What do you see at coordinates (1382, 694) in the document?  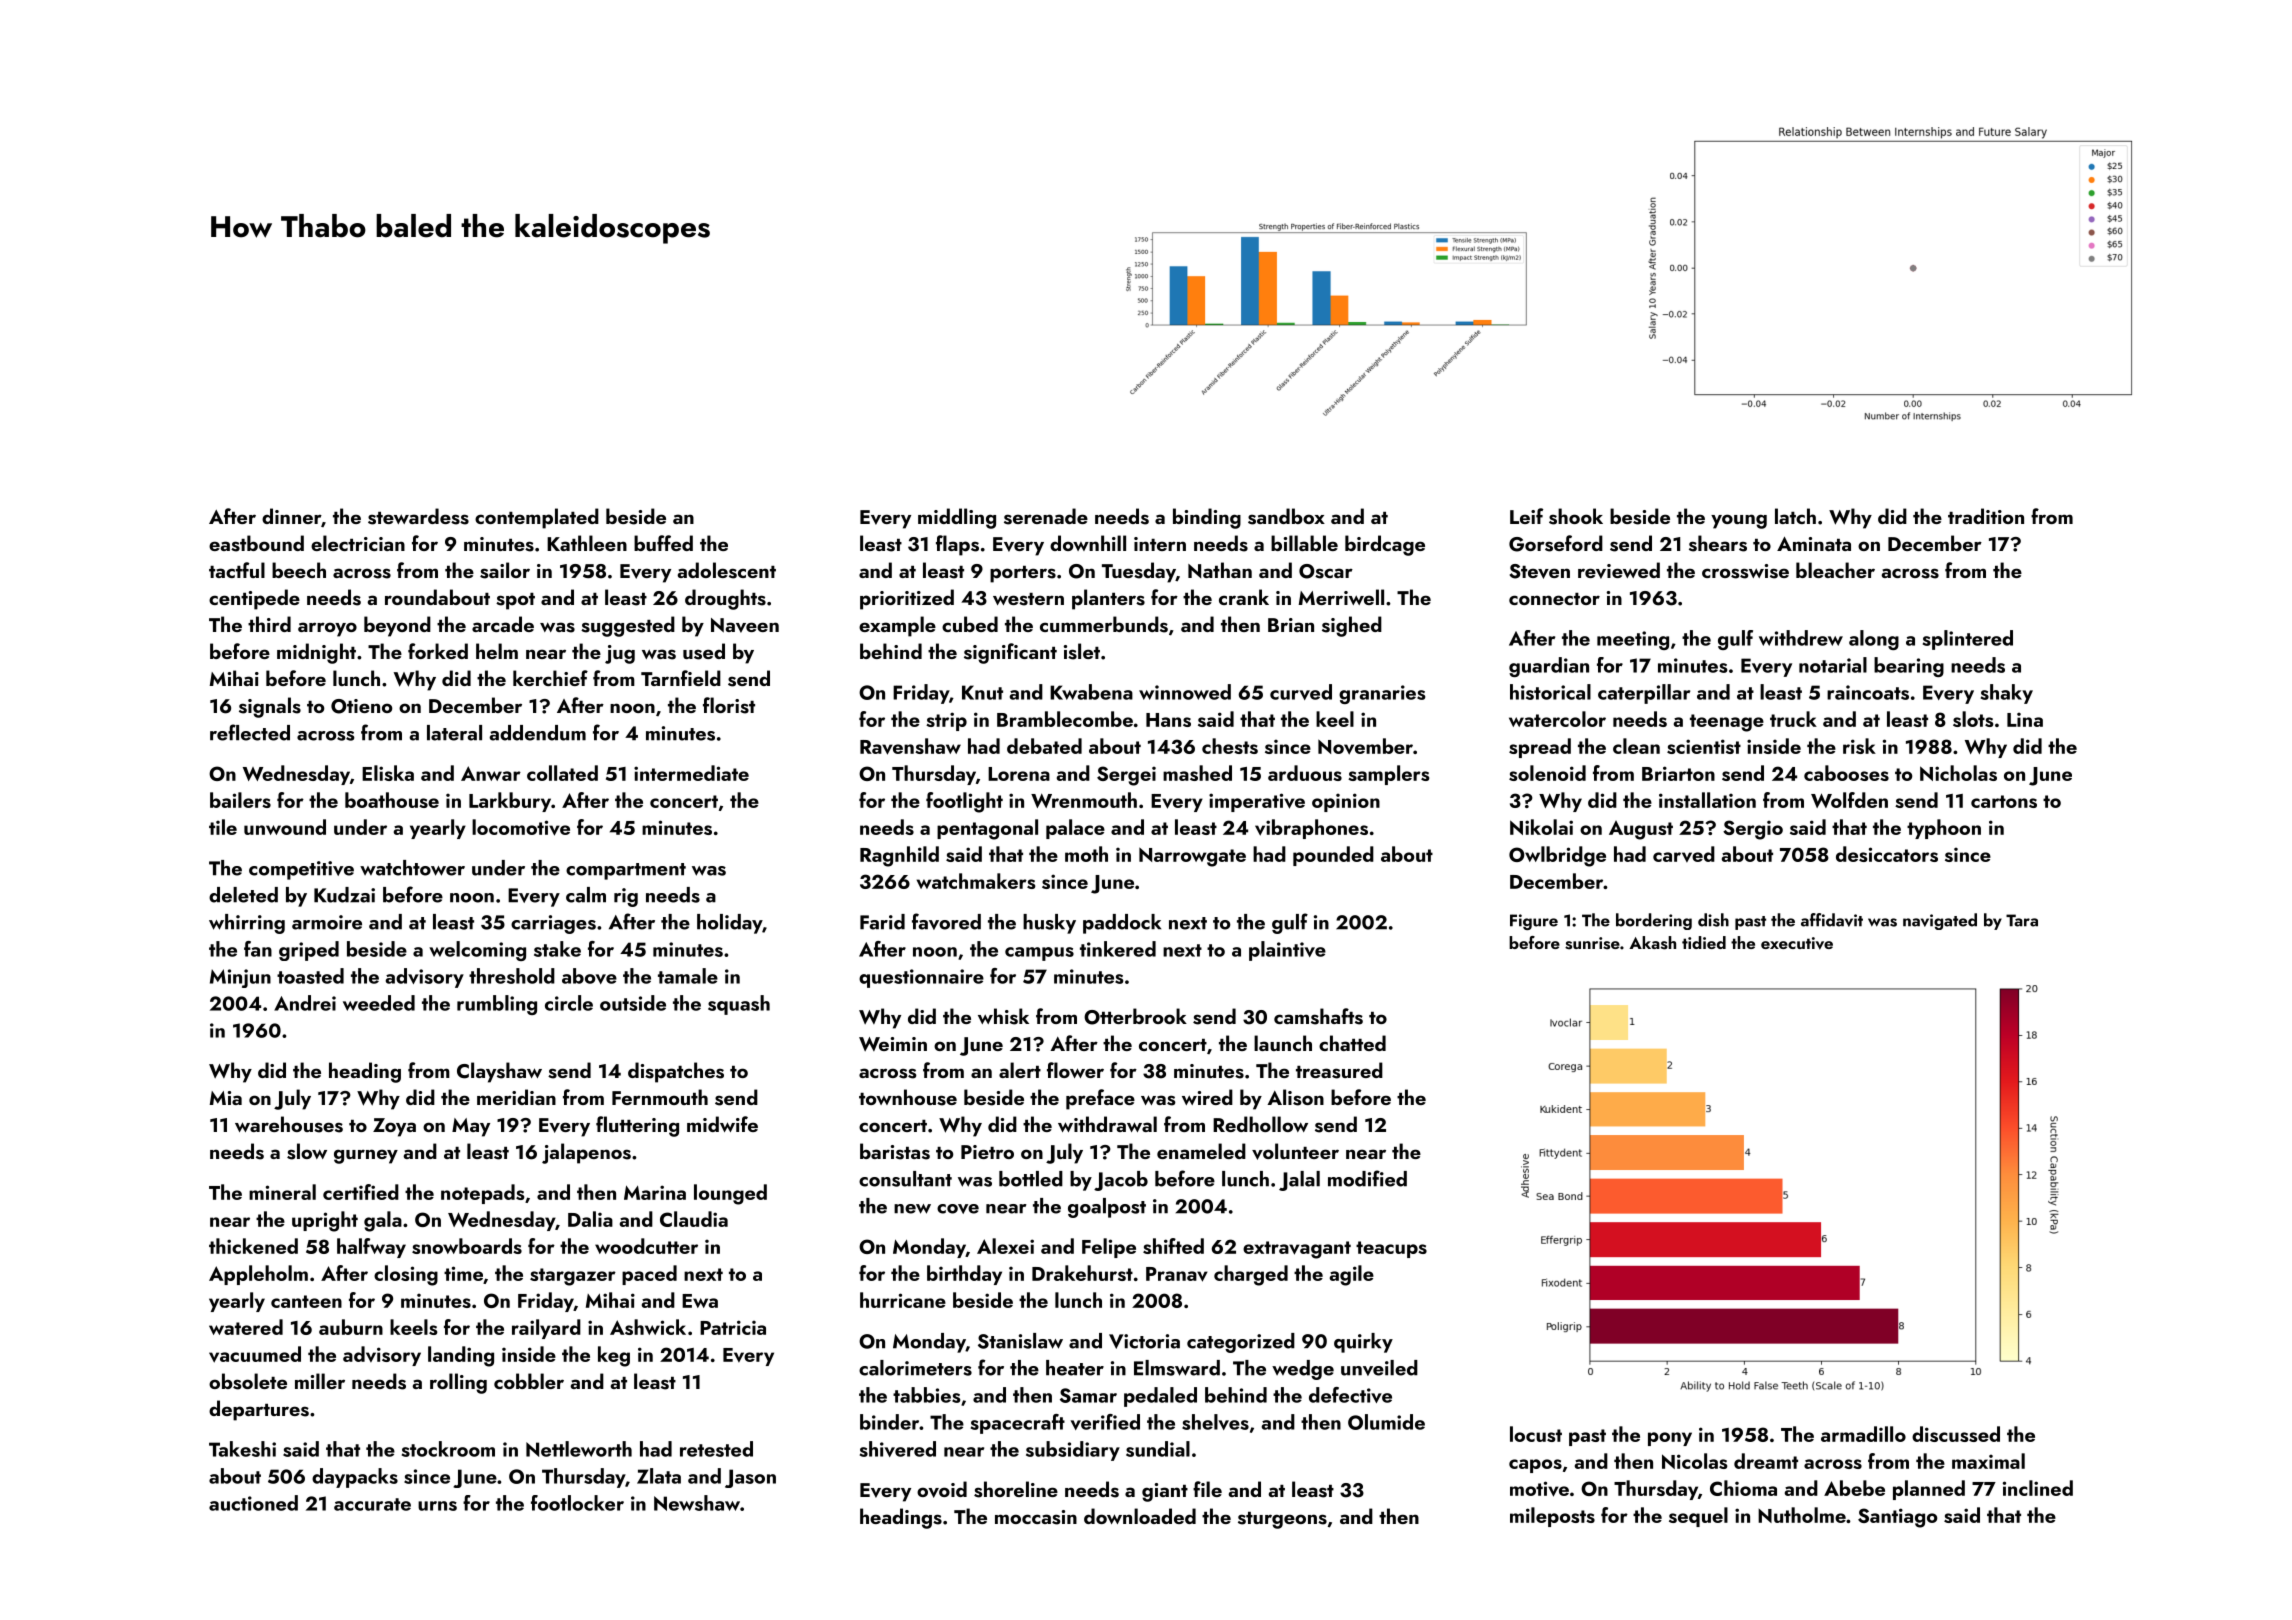 I see `granaries` at bounding box center [1382, 694].
